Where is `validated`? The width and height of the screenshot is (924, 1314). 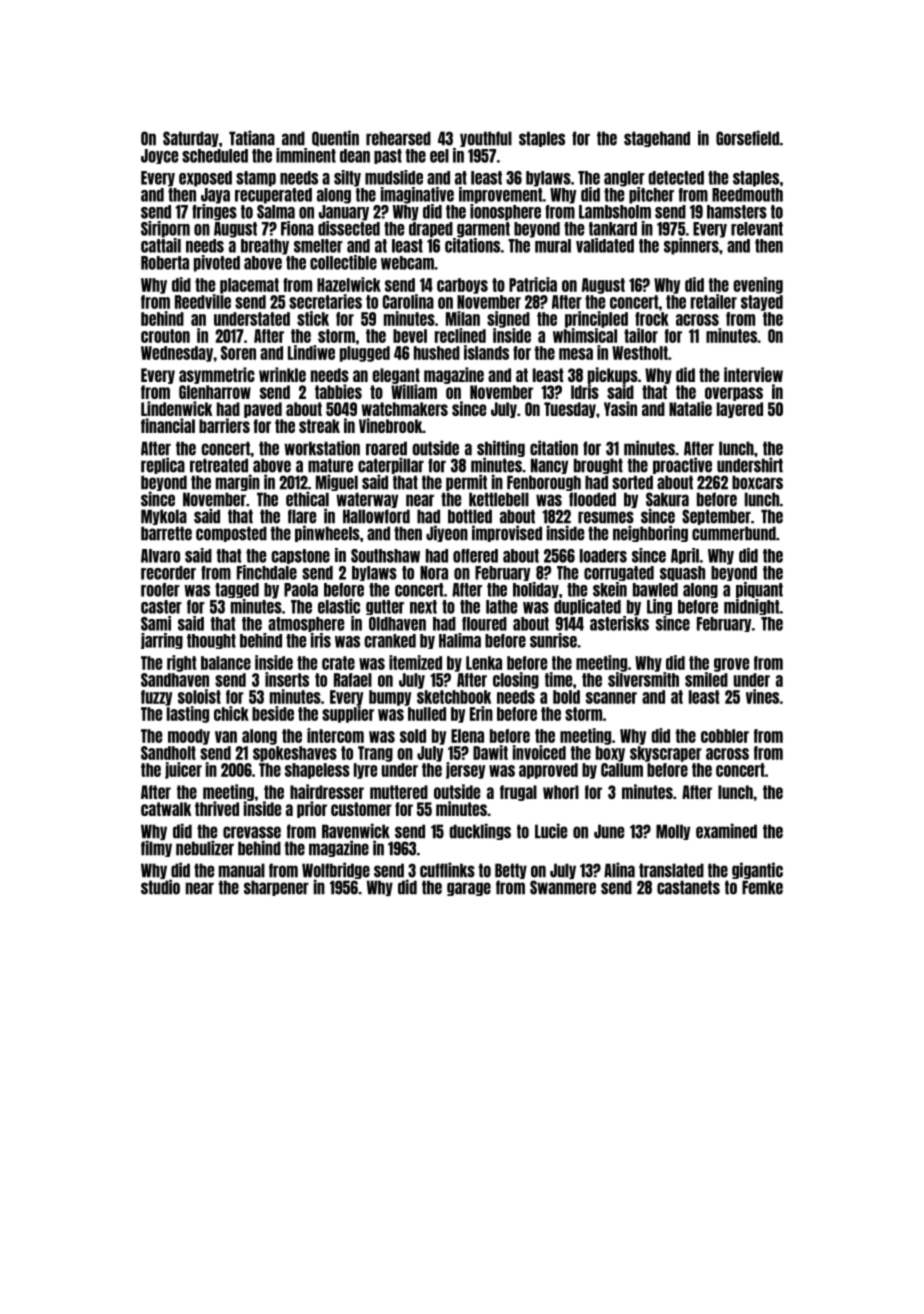
validated is located at coordinates (605, 245).
